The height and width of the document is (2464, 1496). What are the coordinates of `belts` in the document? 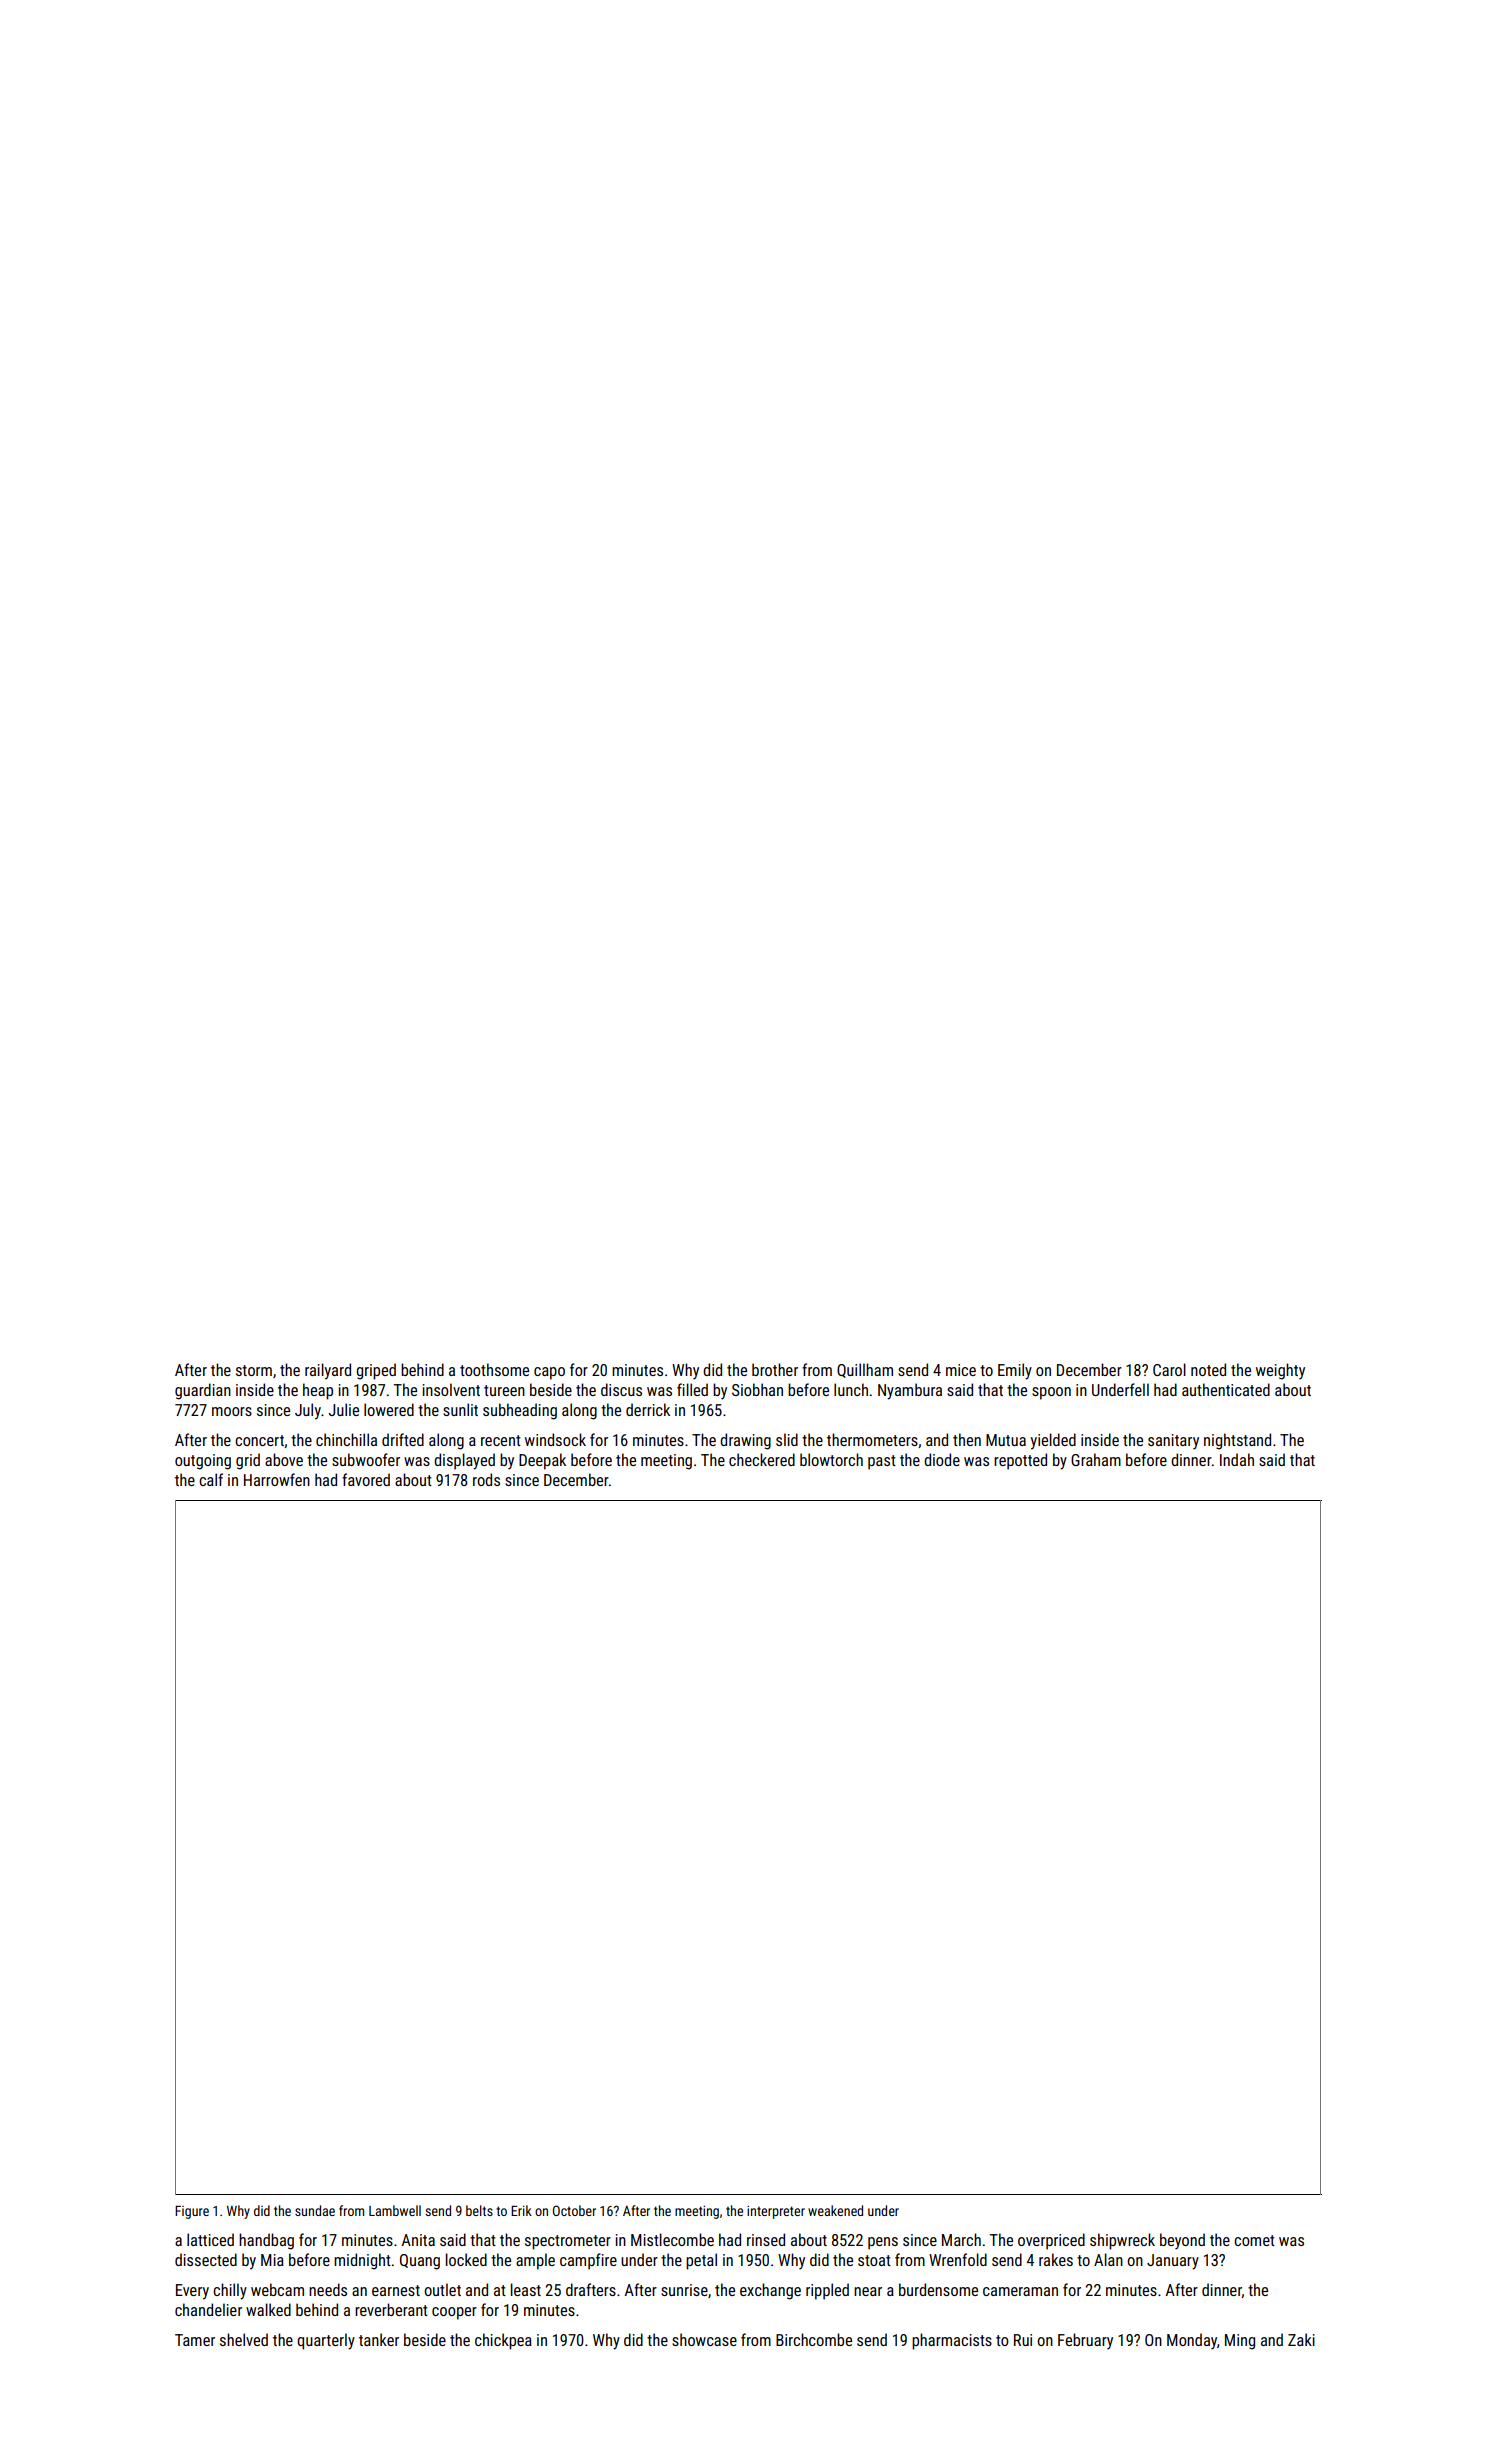 It's located at (479, 2210).
